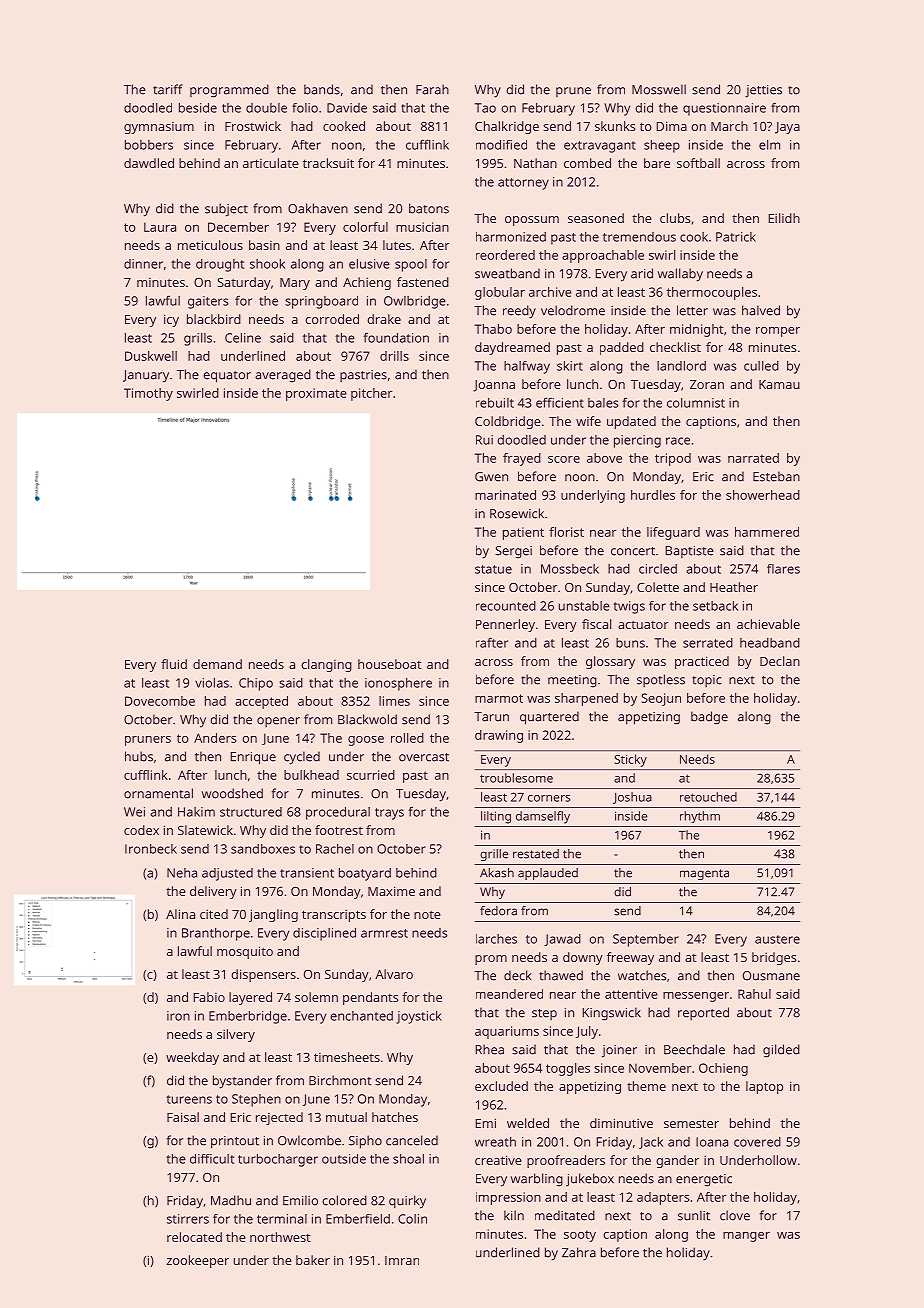 The height and width of the document is (1308, 924). What do you see at coordinates (235, 1142) in the document?
I see `printout` at bounding box center [235, 1142].
